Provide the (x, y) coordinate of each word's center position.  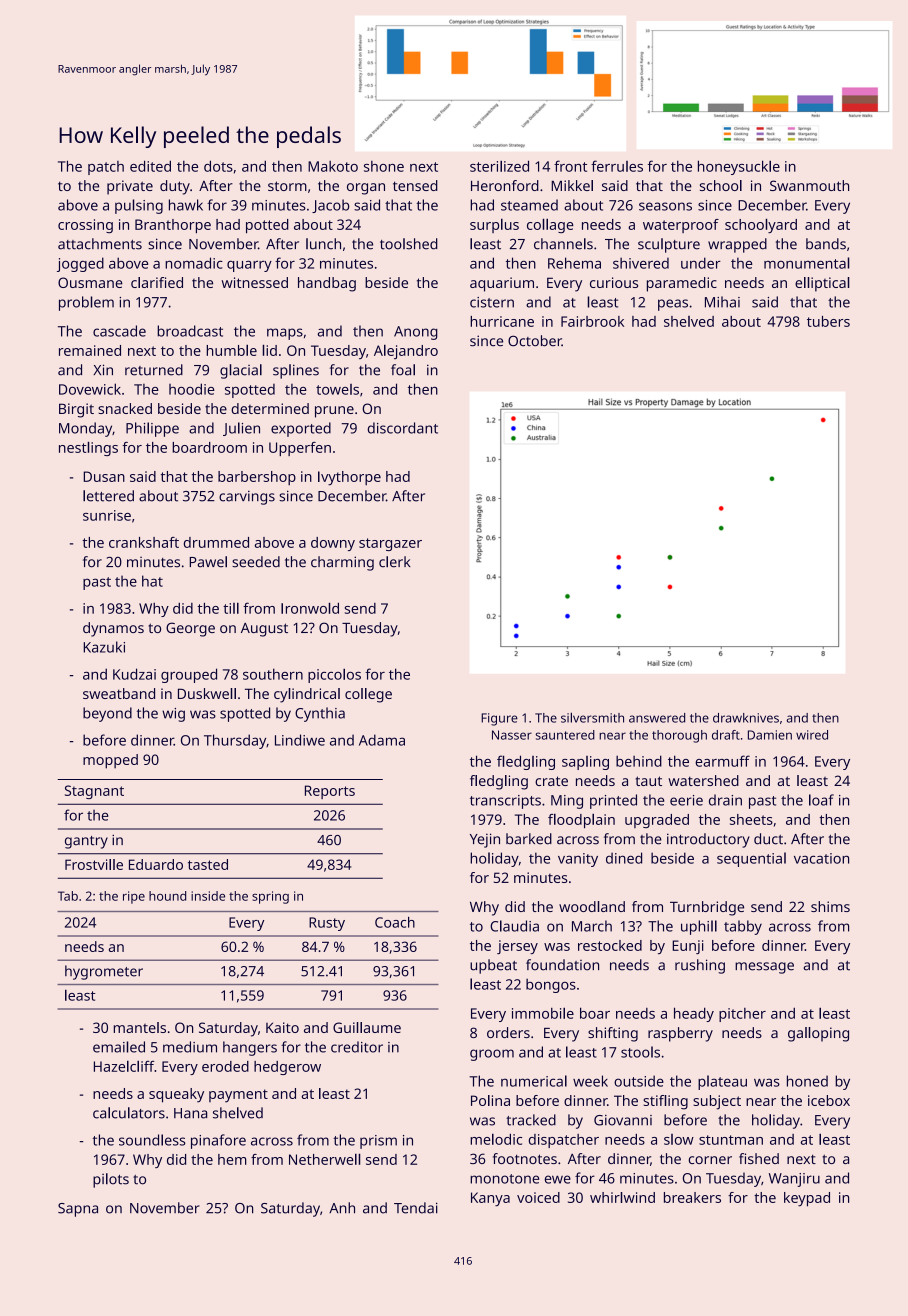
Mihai (722, 302)
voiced (538, 1197)
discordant (402, 428)
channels (563, 244)
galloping (818, 1034)
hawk (186, 205)
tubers (828, 321)
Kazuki (104, 647)
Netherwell (325, 1159)
